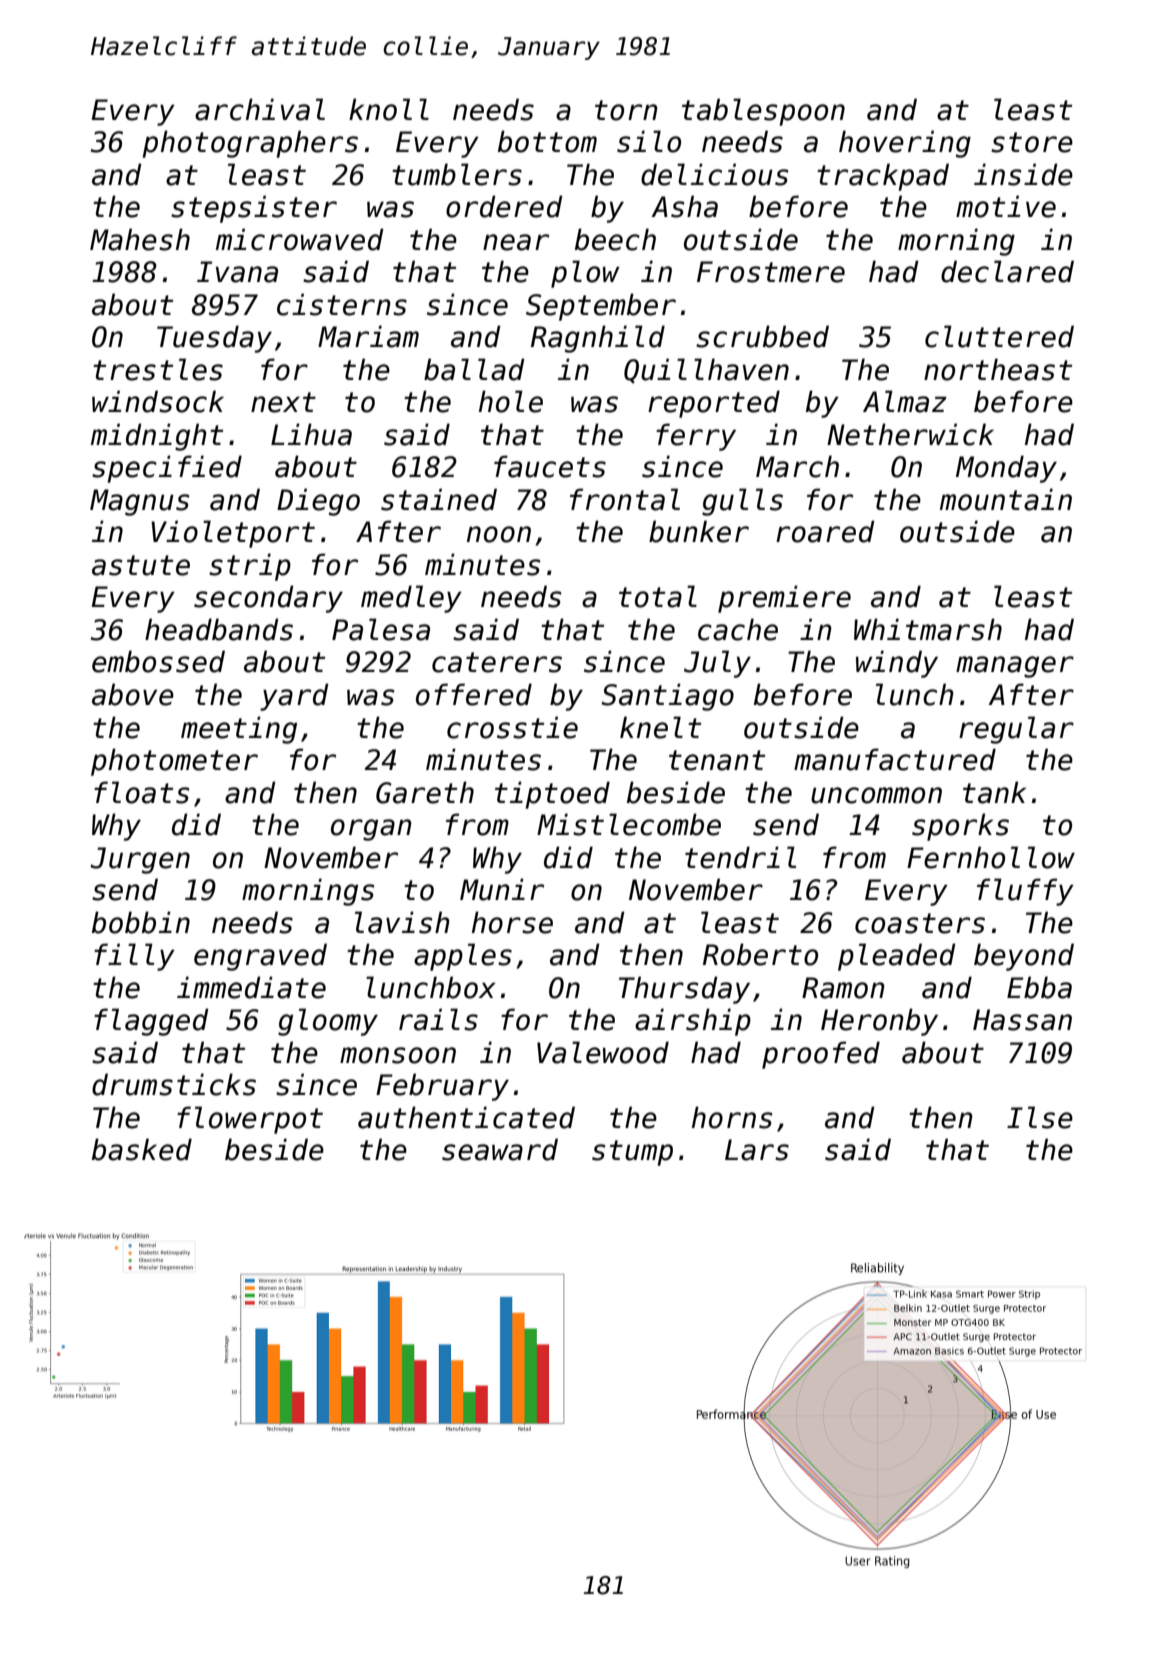  Describe the element at coordinates (371, 830) in the document. I see `organ` at that location.
